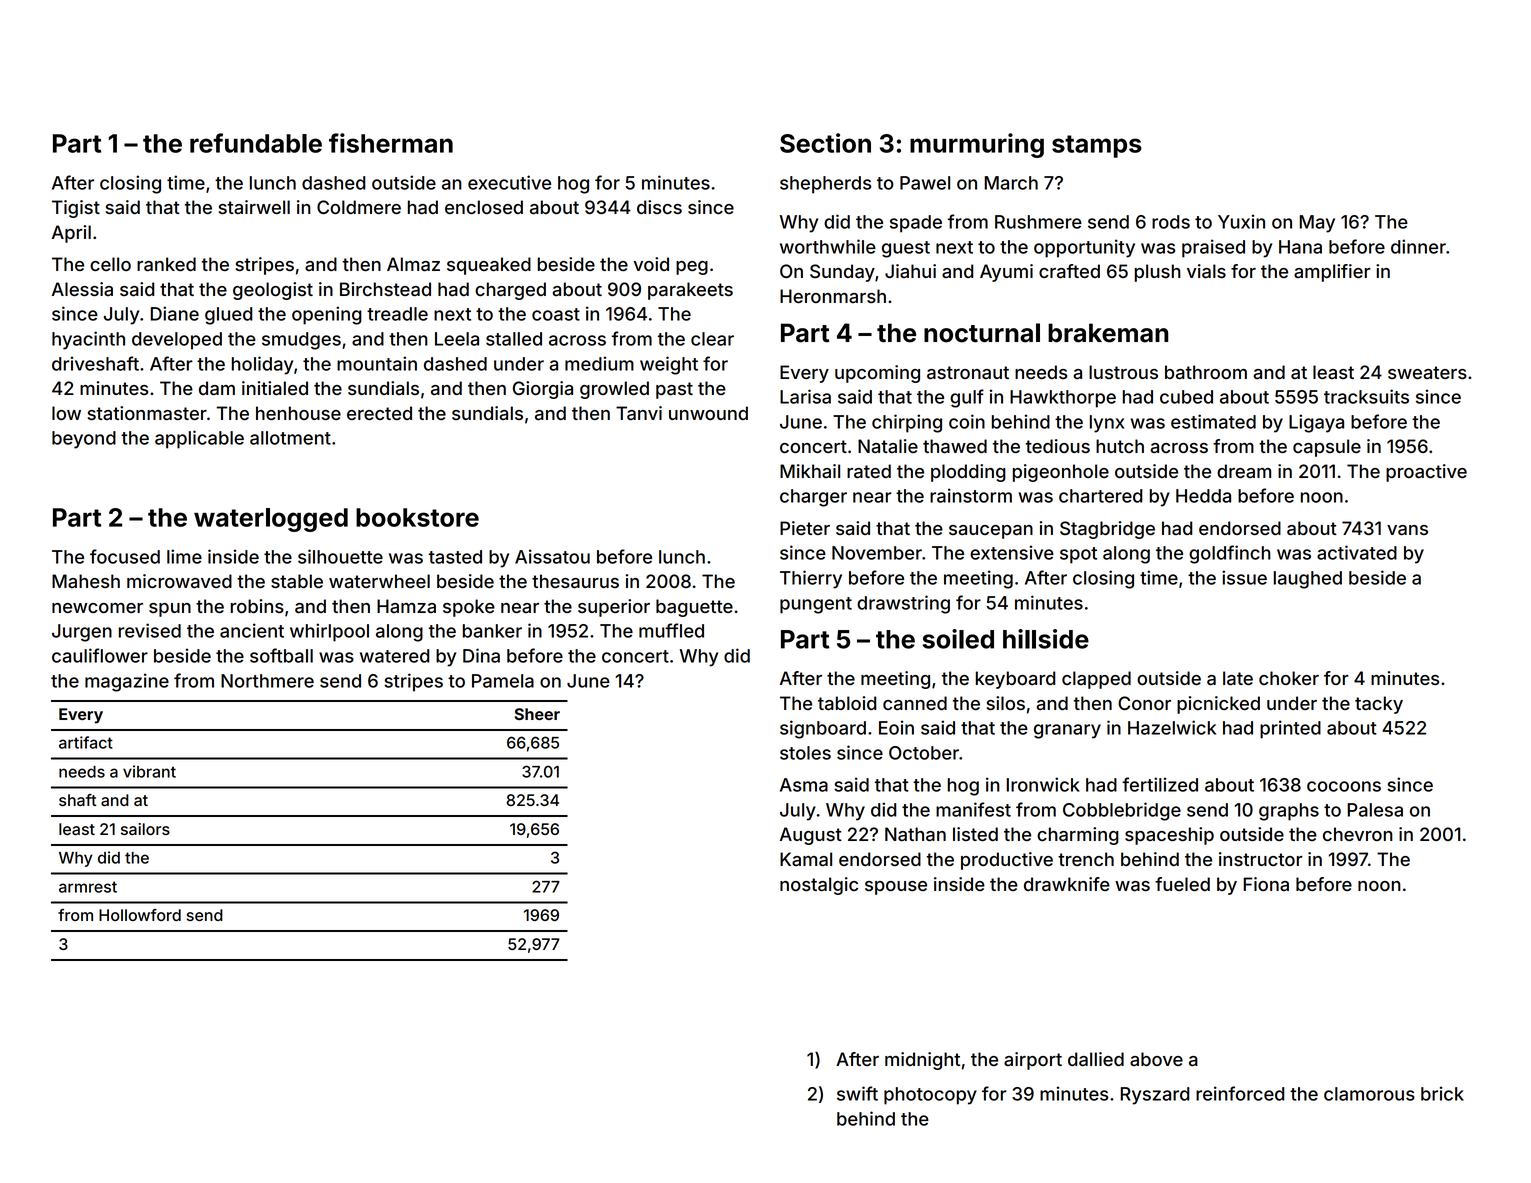 Image resolution: width=1531 pixels, height=1183 pixels. Describe the element at coordinates (1097, 146) in the screenshot. I see `stamps` at that location.
